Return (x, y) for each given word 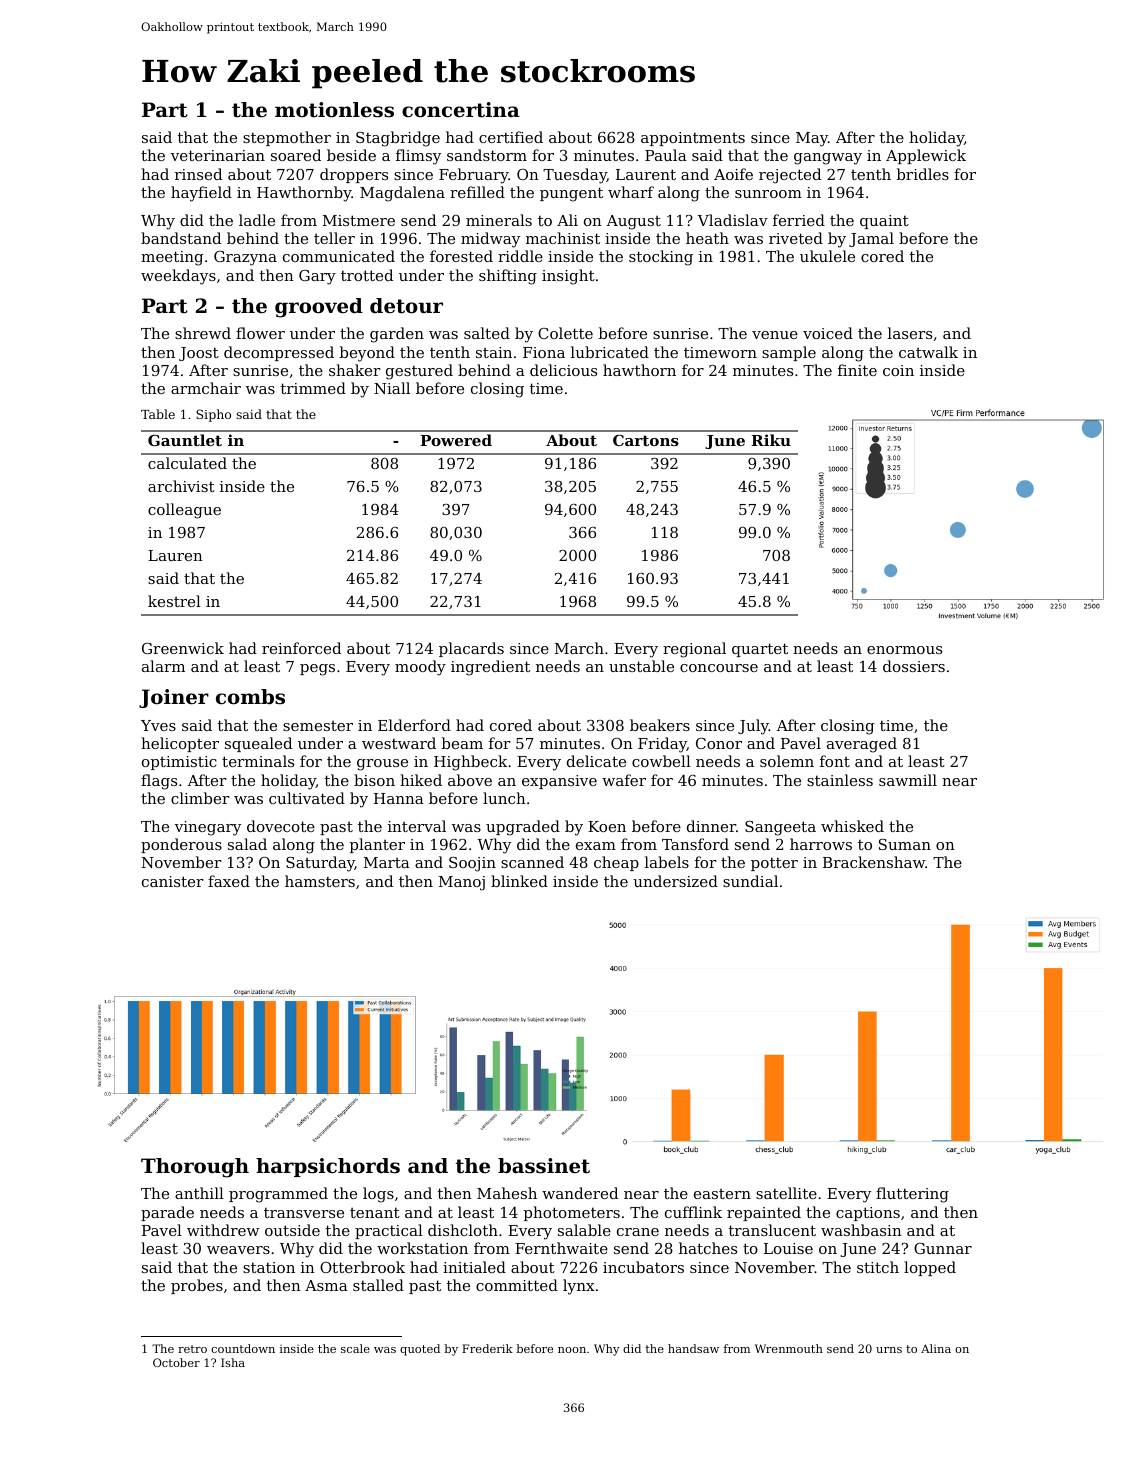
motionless (334, 110)
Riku (771, 440)
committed (517, 1285)
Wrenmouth (789, 1348)
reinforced (301, 648)
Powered (456, 440)
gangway (828, 159)
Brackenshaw (874, 862)
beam (462, 743)
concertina (461, 110)
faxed (229, 881)
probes (197, 1286)
